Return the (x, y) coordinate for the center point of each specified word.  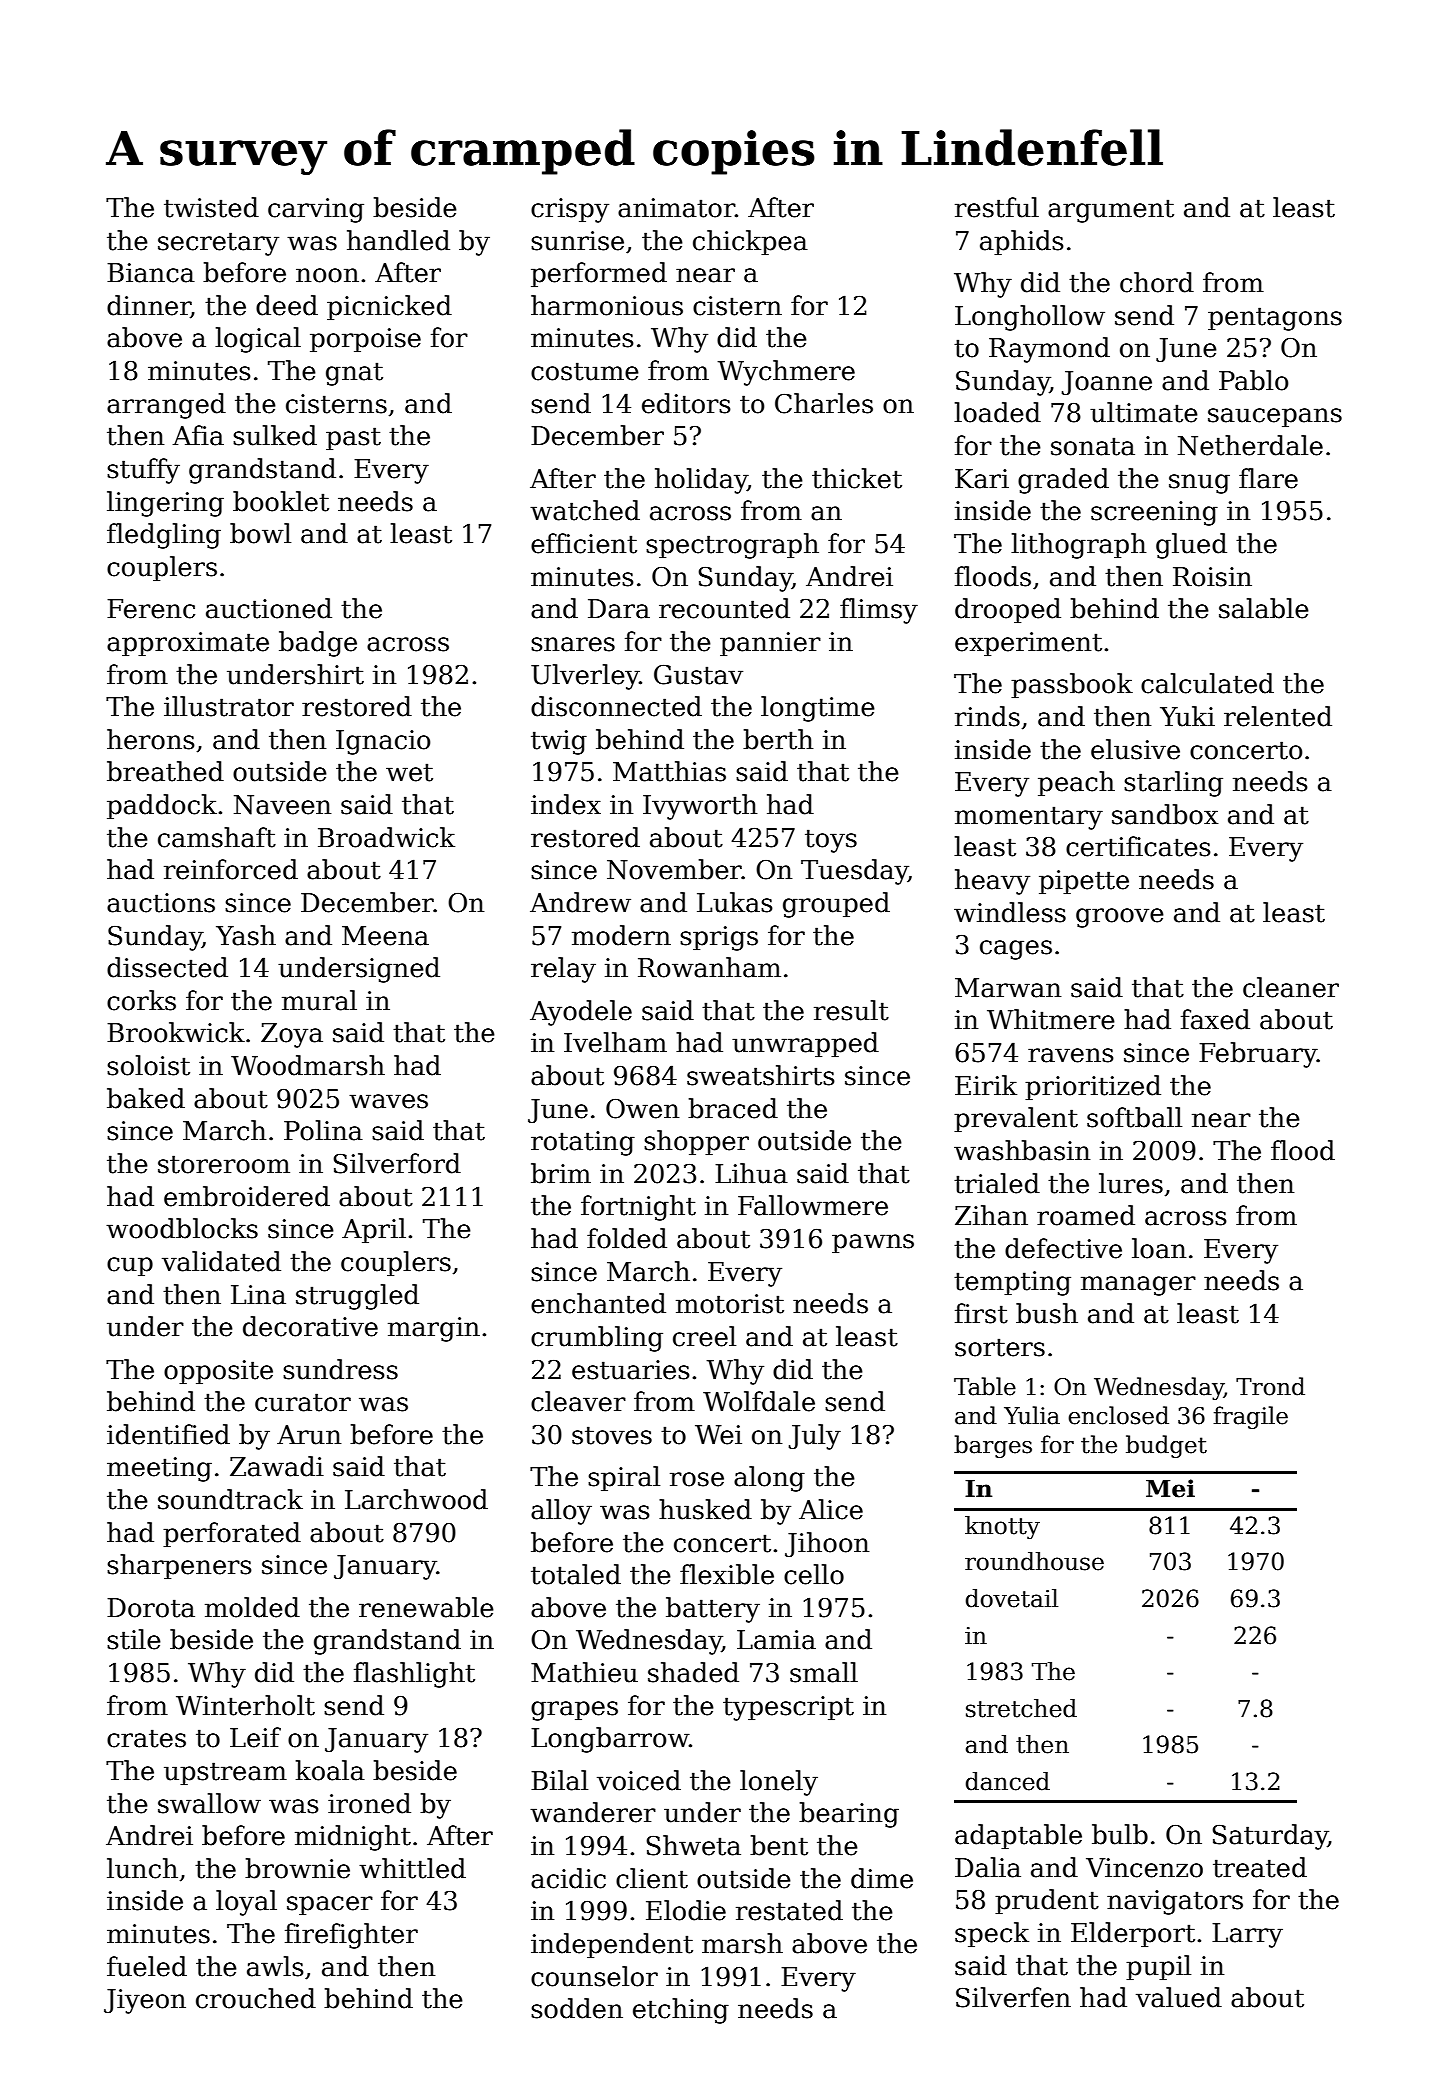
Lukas (735, 902)
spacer (330, 1906)
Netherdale (1250, 445)
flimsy (879, 611)
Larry (1247, 1935)
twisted (211, 207)
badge (318, 644)
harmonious (607, 305)
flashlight (414, 1675)
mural (319, 1000)
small (824, 1672)
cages (1016, 950)
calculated (1207, 683)
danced (1008, 1781)
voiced (639, 1780)
